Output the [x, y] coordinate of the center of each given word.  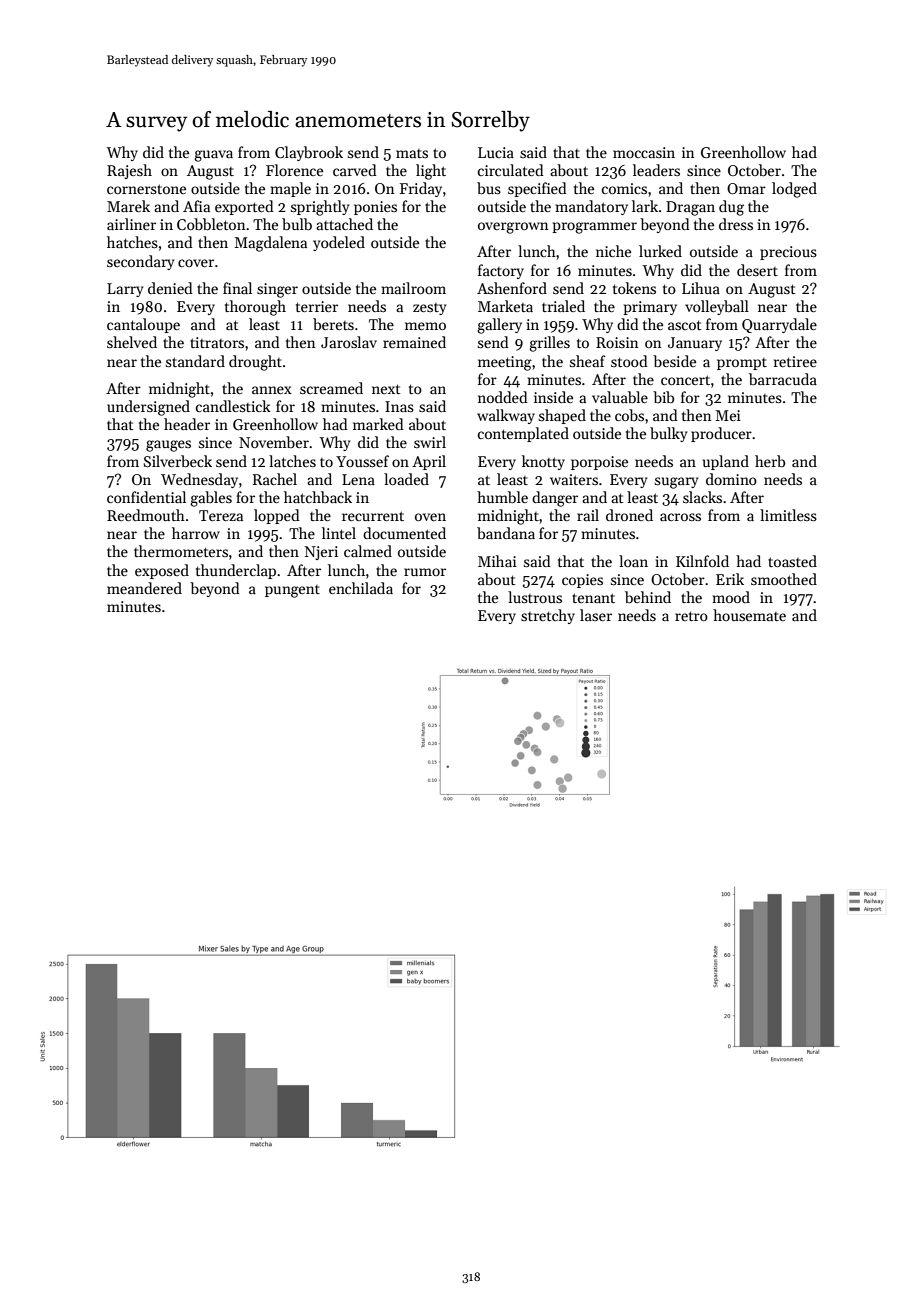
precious [788, 253]
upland [726, 462]
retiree [795, 361]
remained [414, 342]
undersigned [148, 408]
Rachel [275, 479]
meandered [144, 588]
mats [412, 153]
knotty [543, 462]
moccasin [644, 152]
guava [213, 156]
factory [501, 271]
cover [196, 263]
